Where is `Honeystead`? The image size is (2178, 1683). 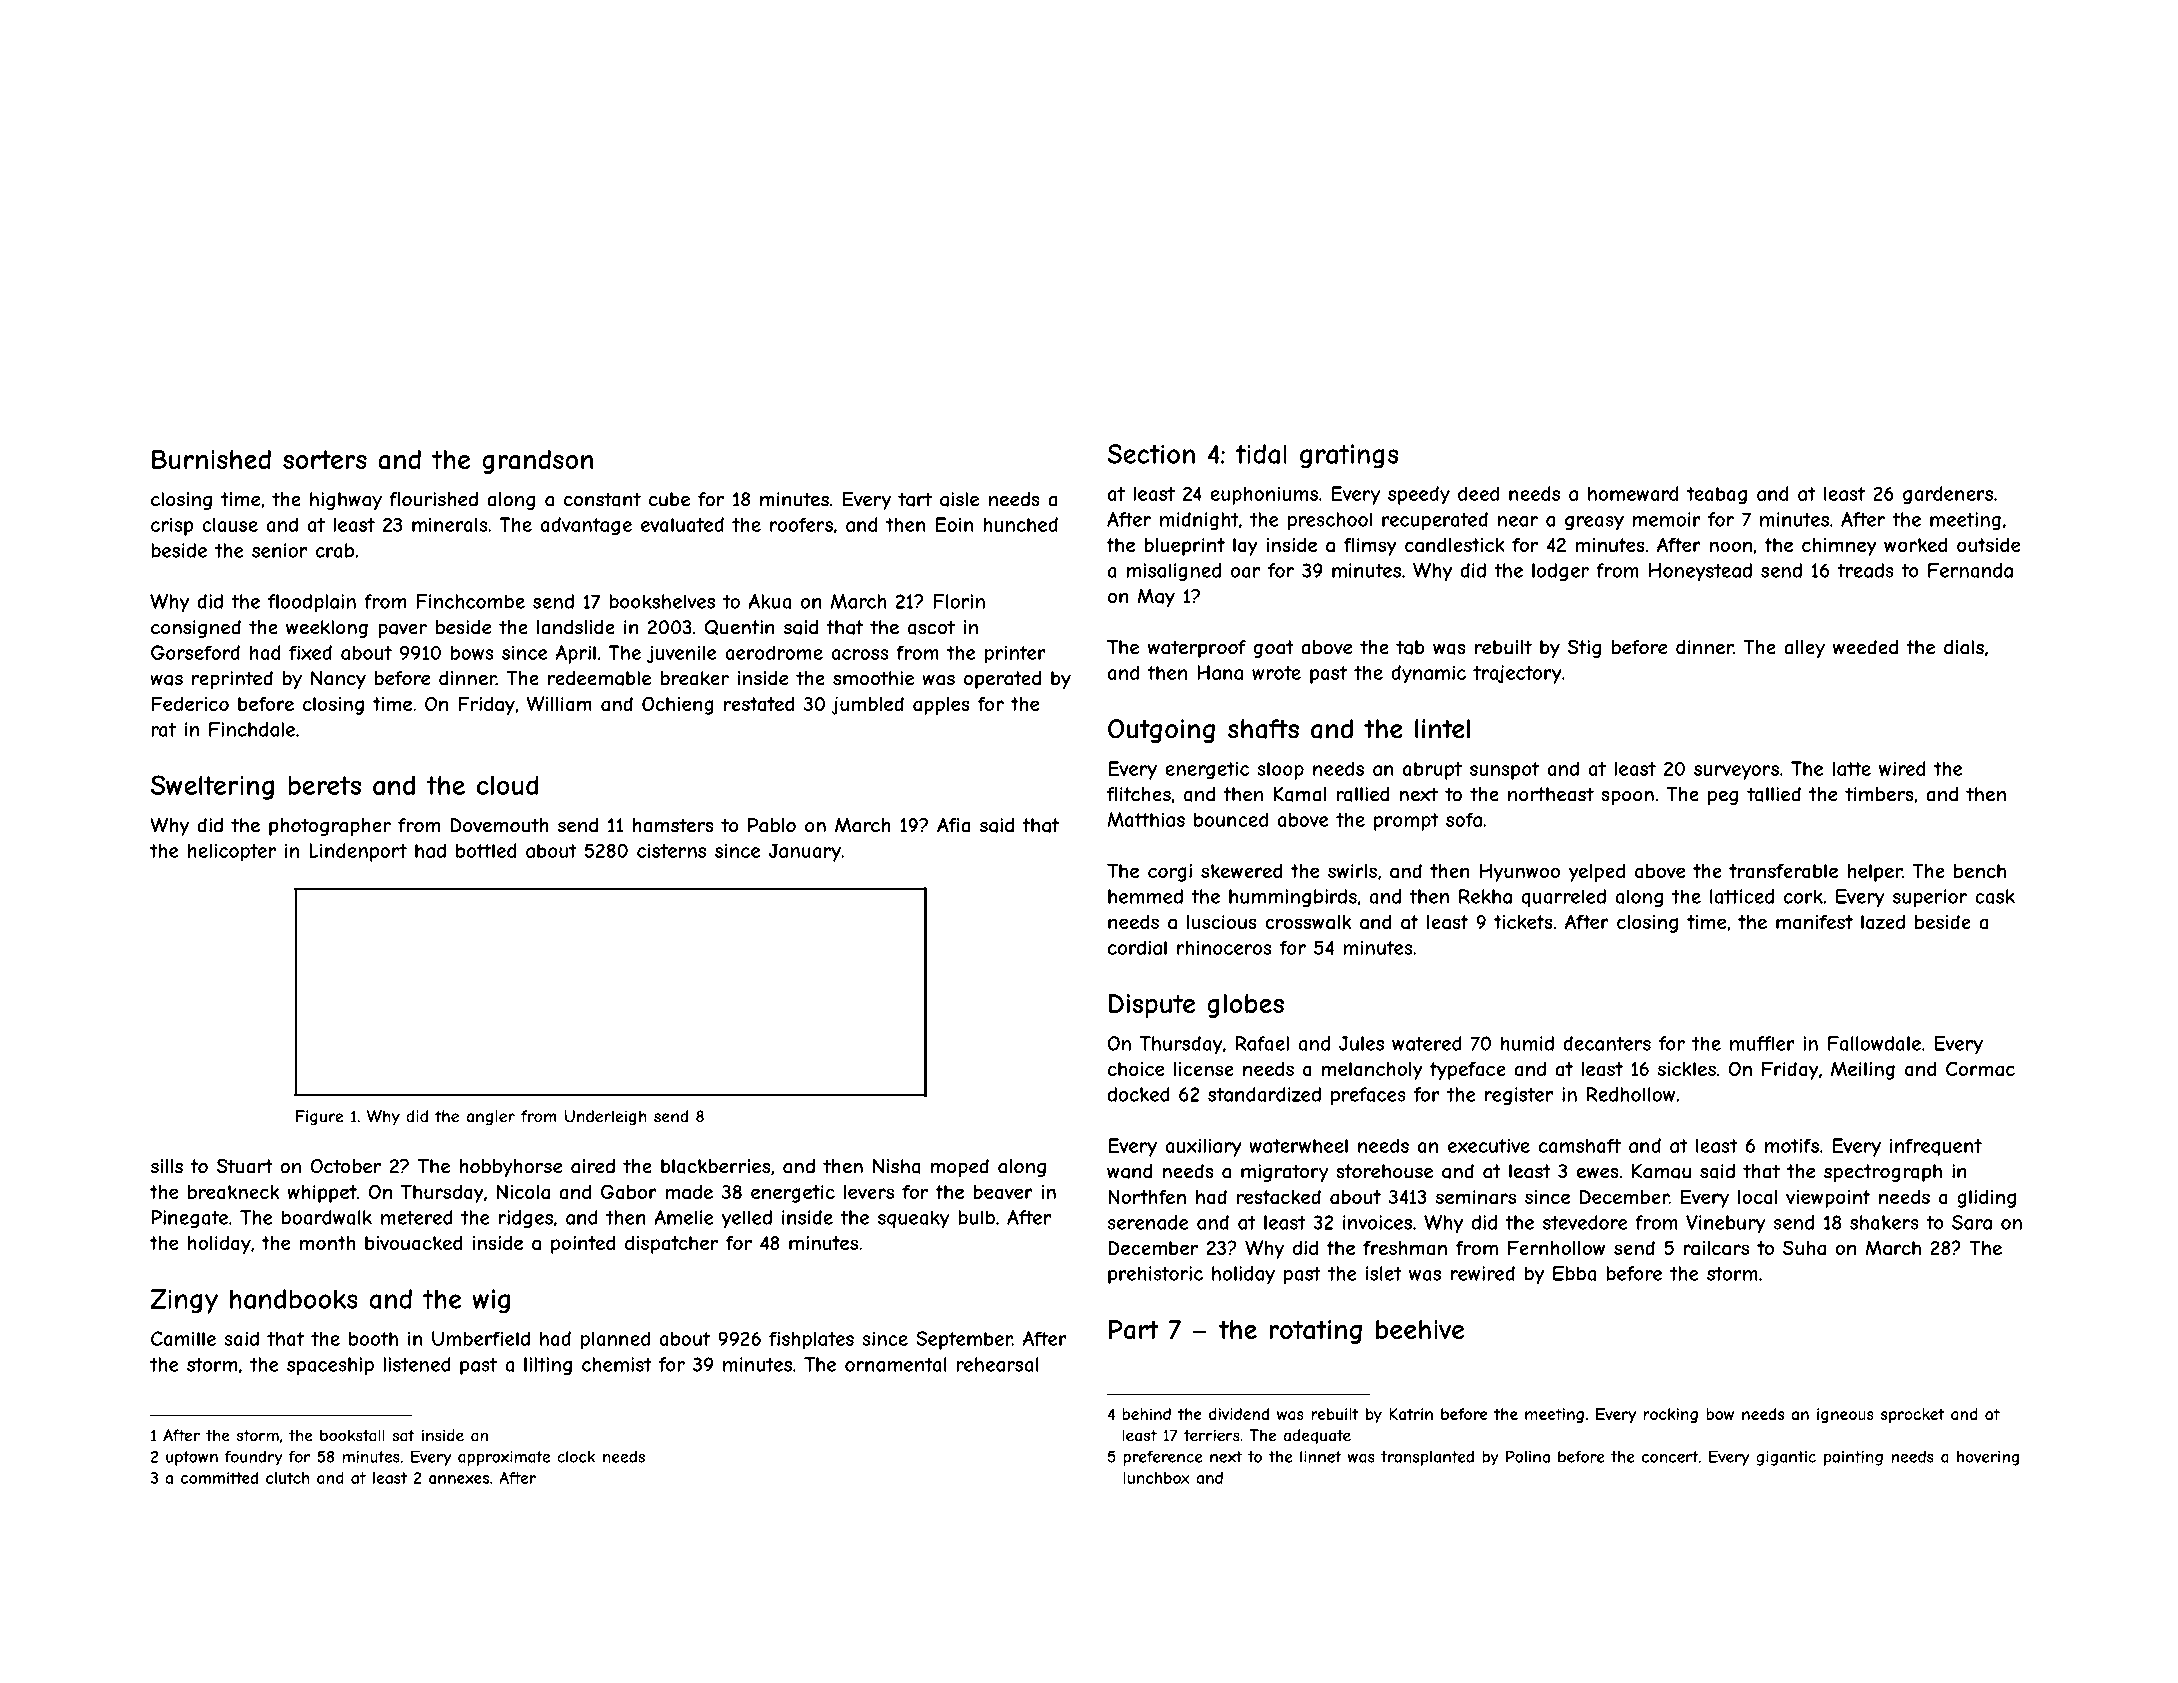
Honeystead is located at coordinates (1700, 572).
